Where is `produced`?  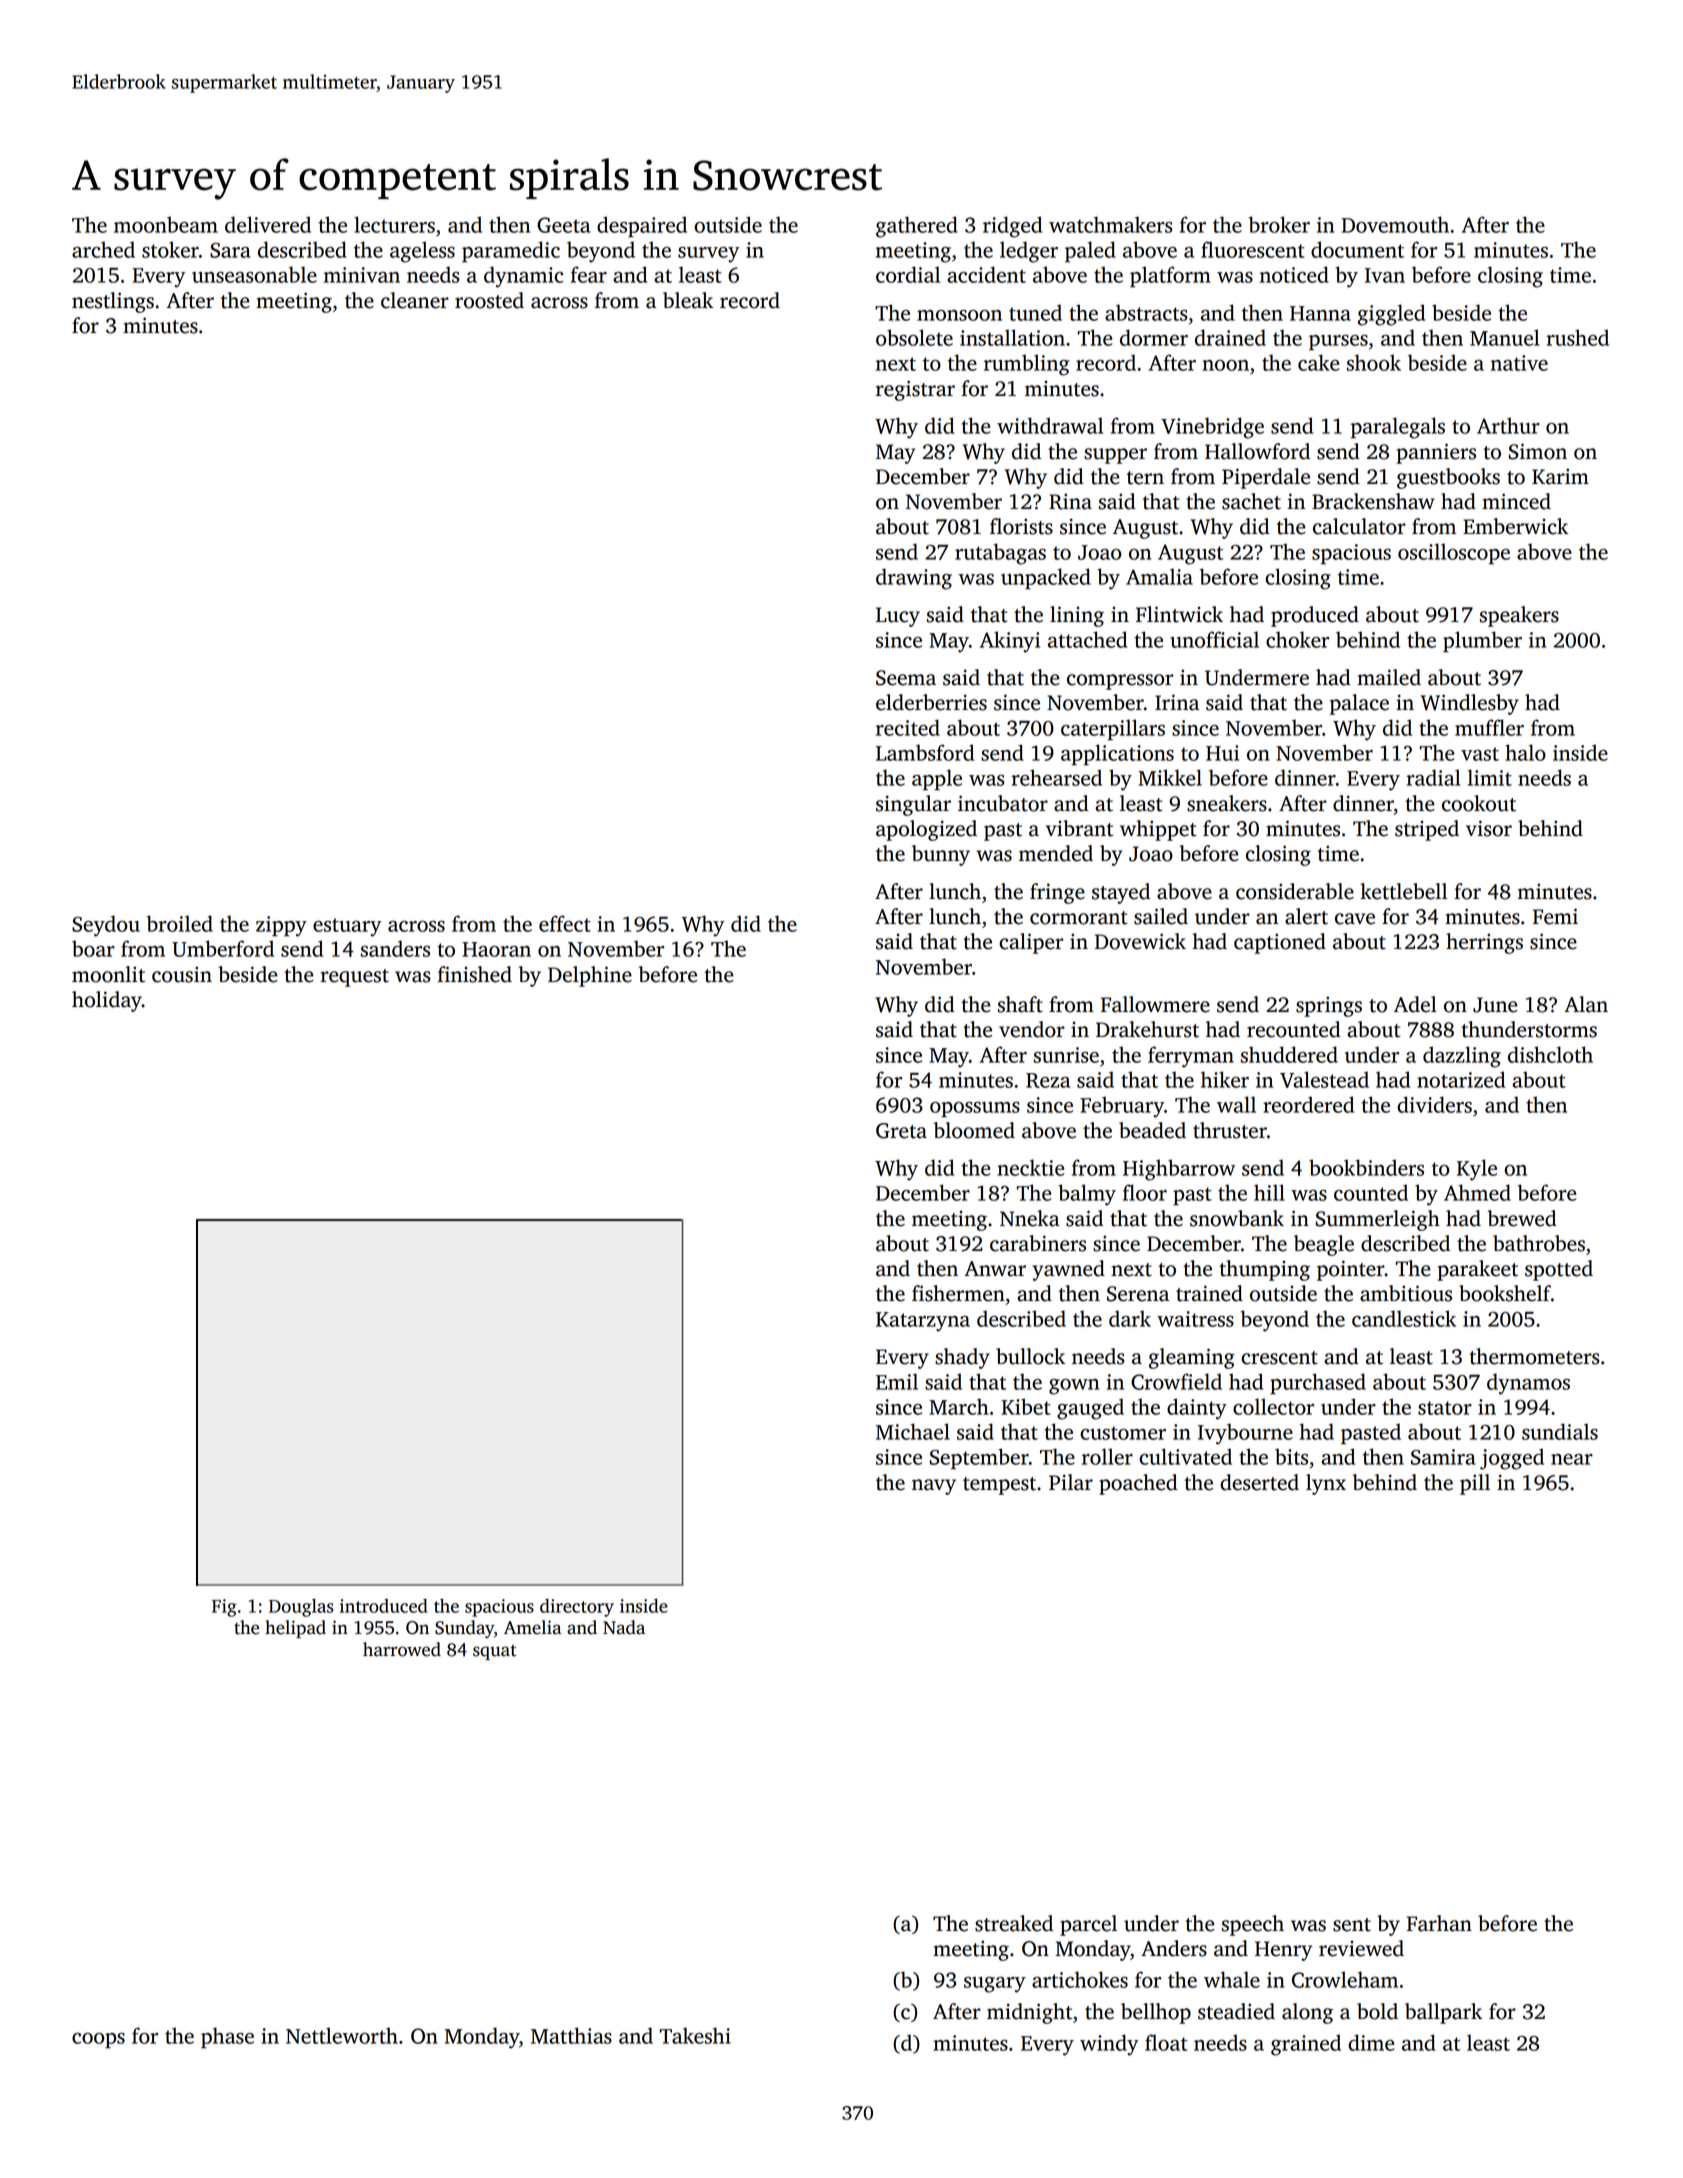
produced is located at coordinates (1315, 616).
